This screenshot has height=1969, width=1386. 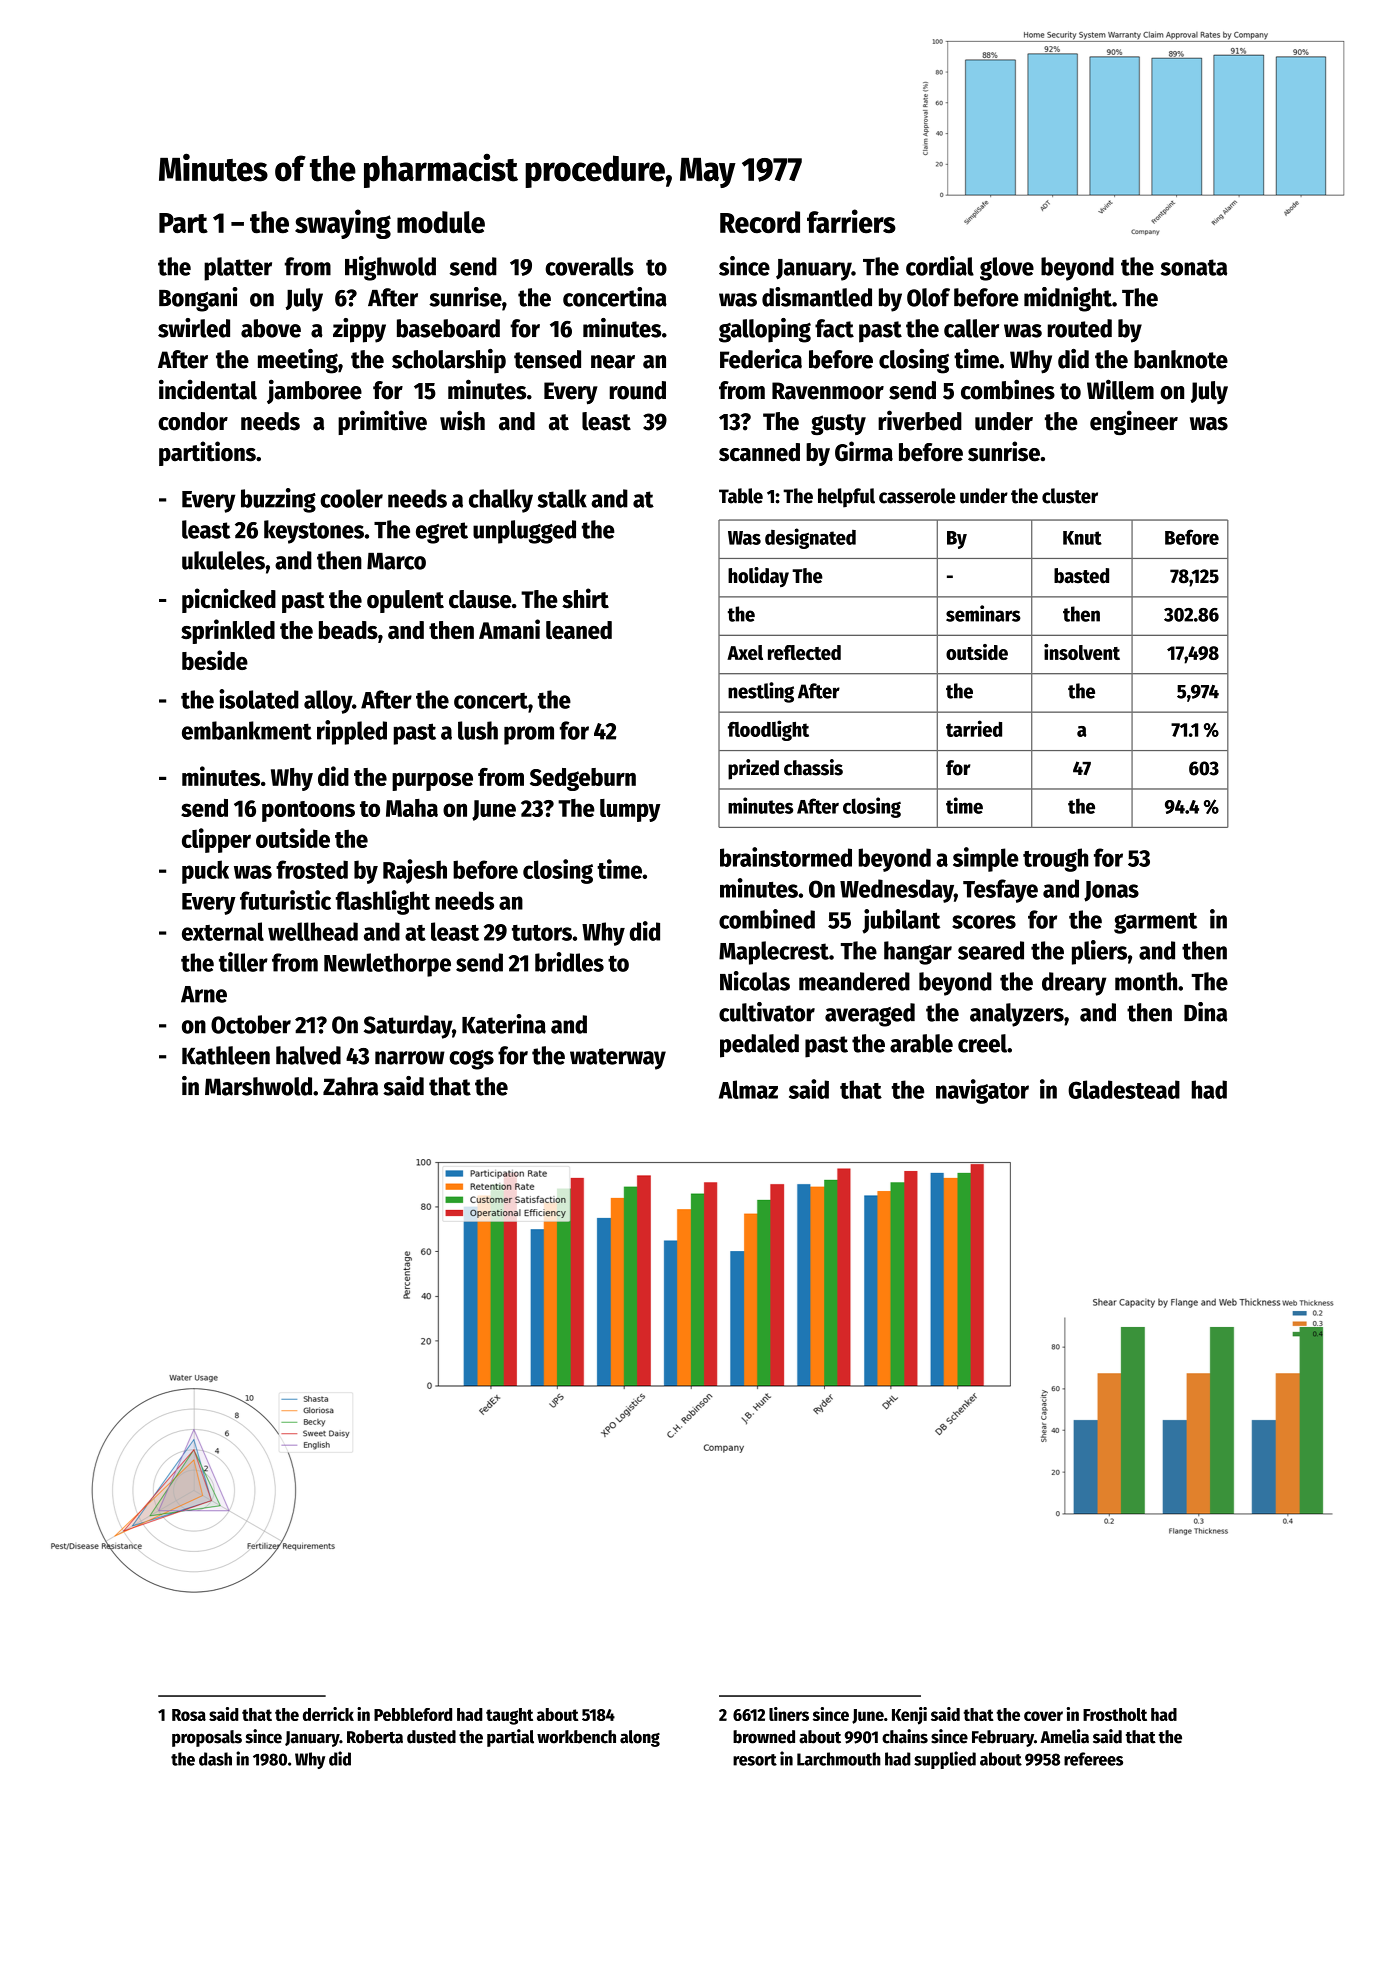 What do you see at coordinates (348, 630) in the screenshot?
I see `beads` at bounding box center [348, 630].
